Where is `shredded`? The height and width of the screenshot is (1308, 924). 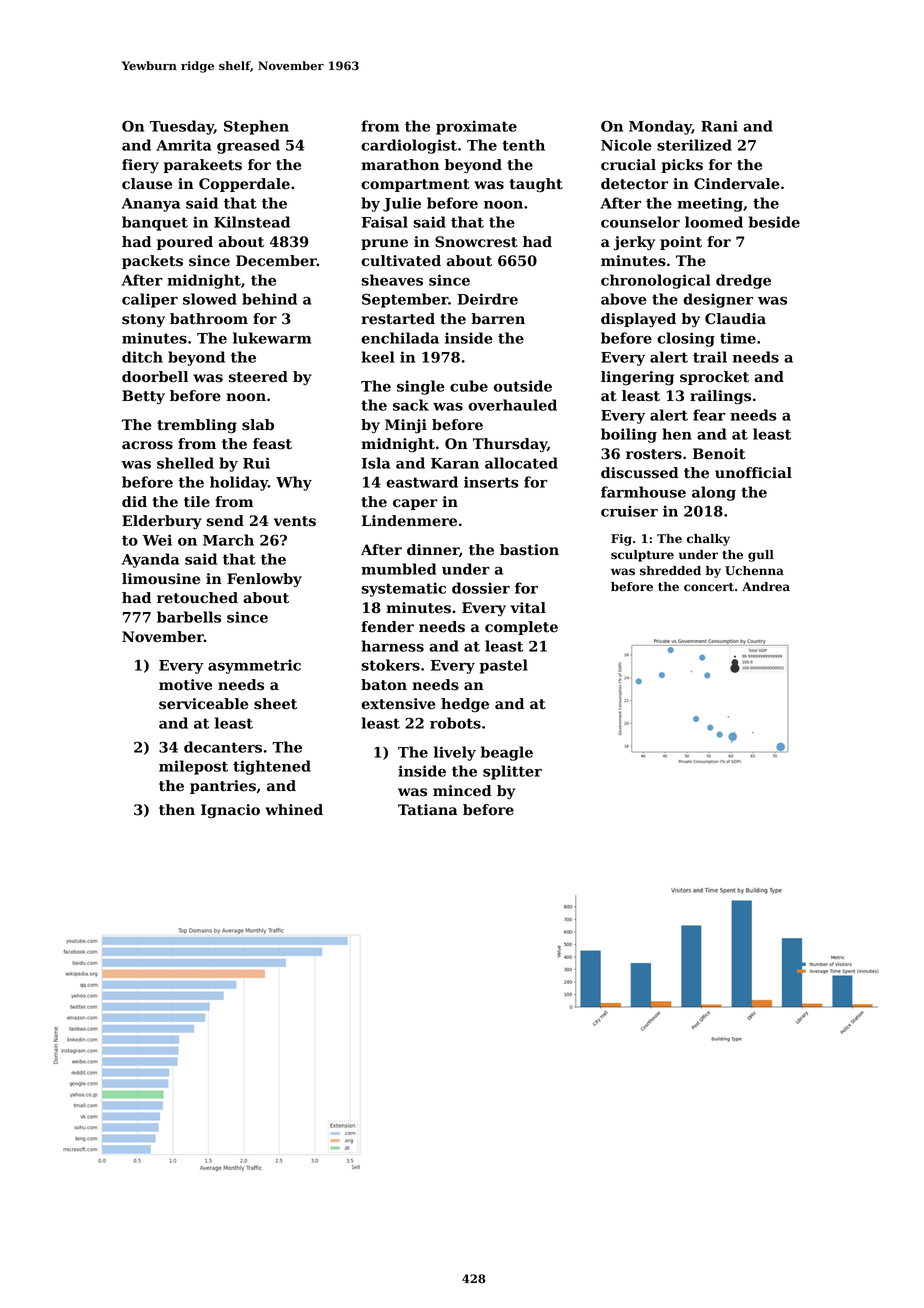
shredded is located at coordinates (670, 571).
